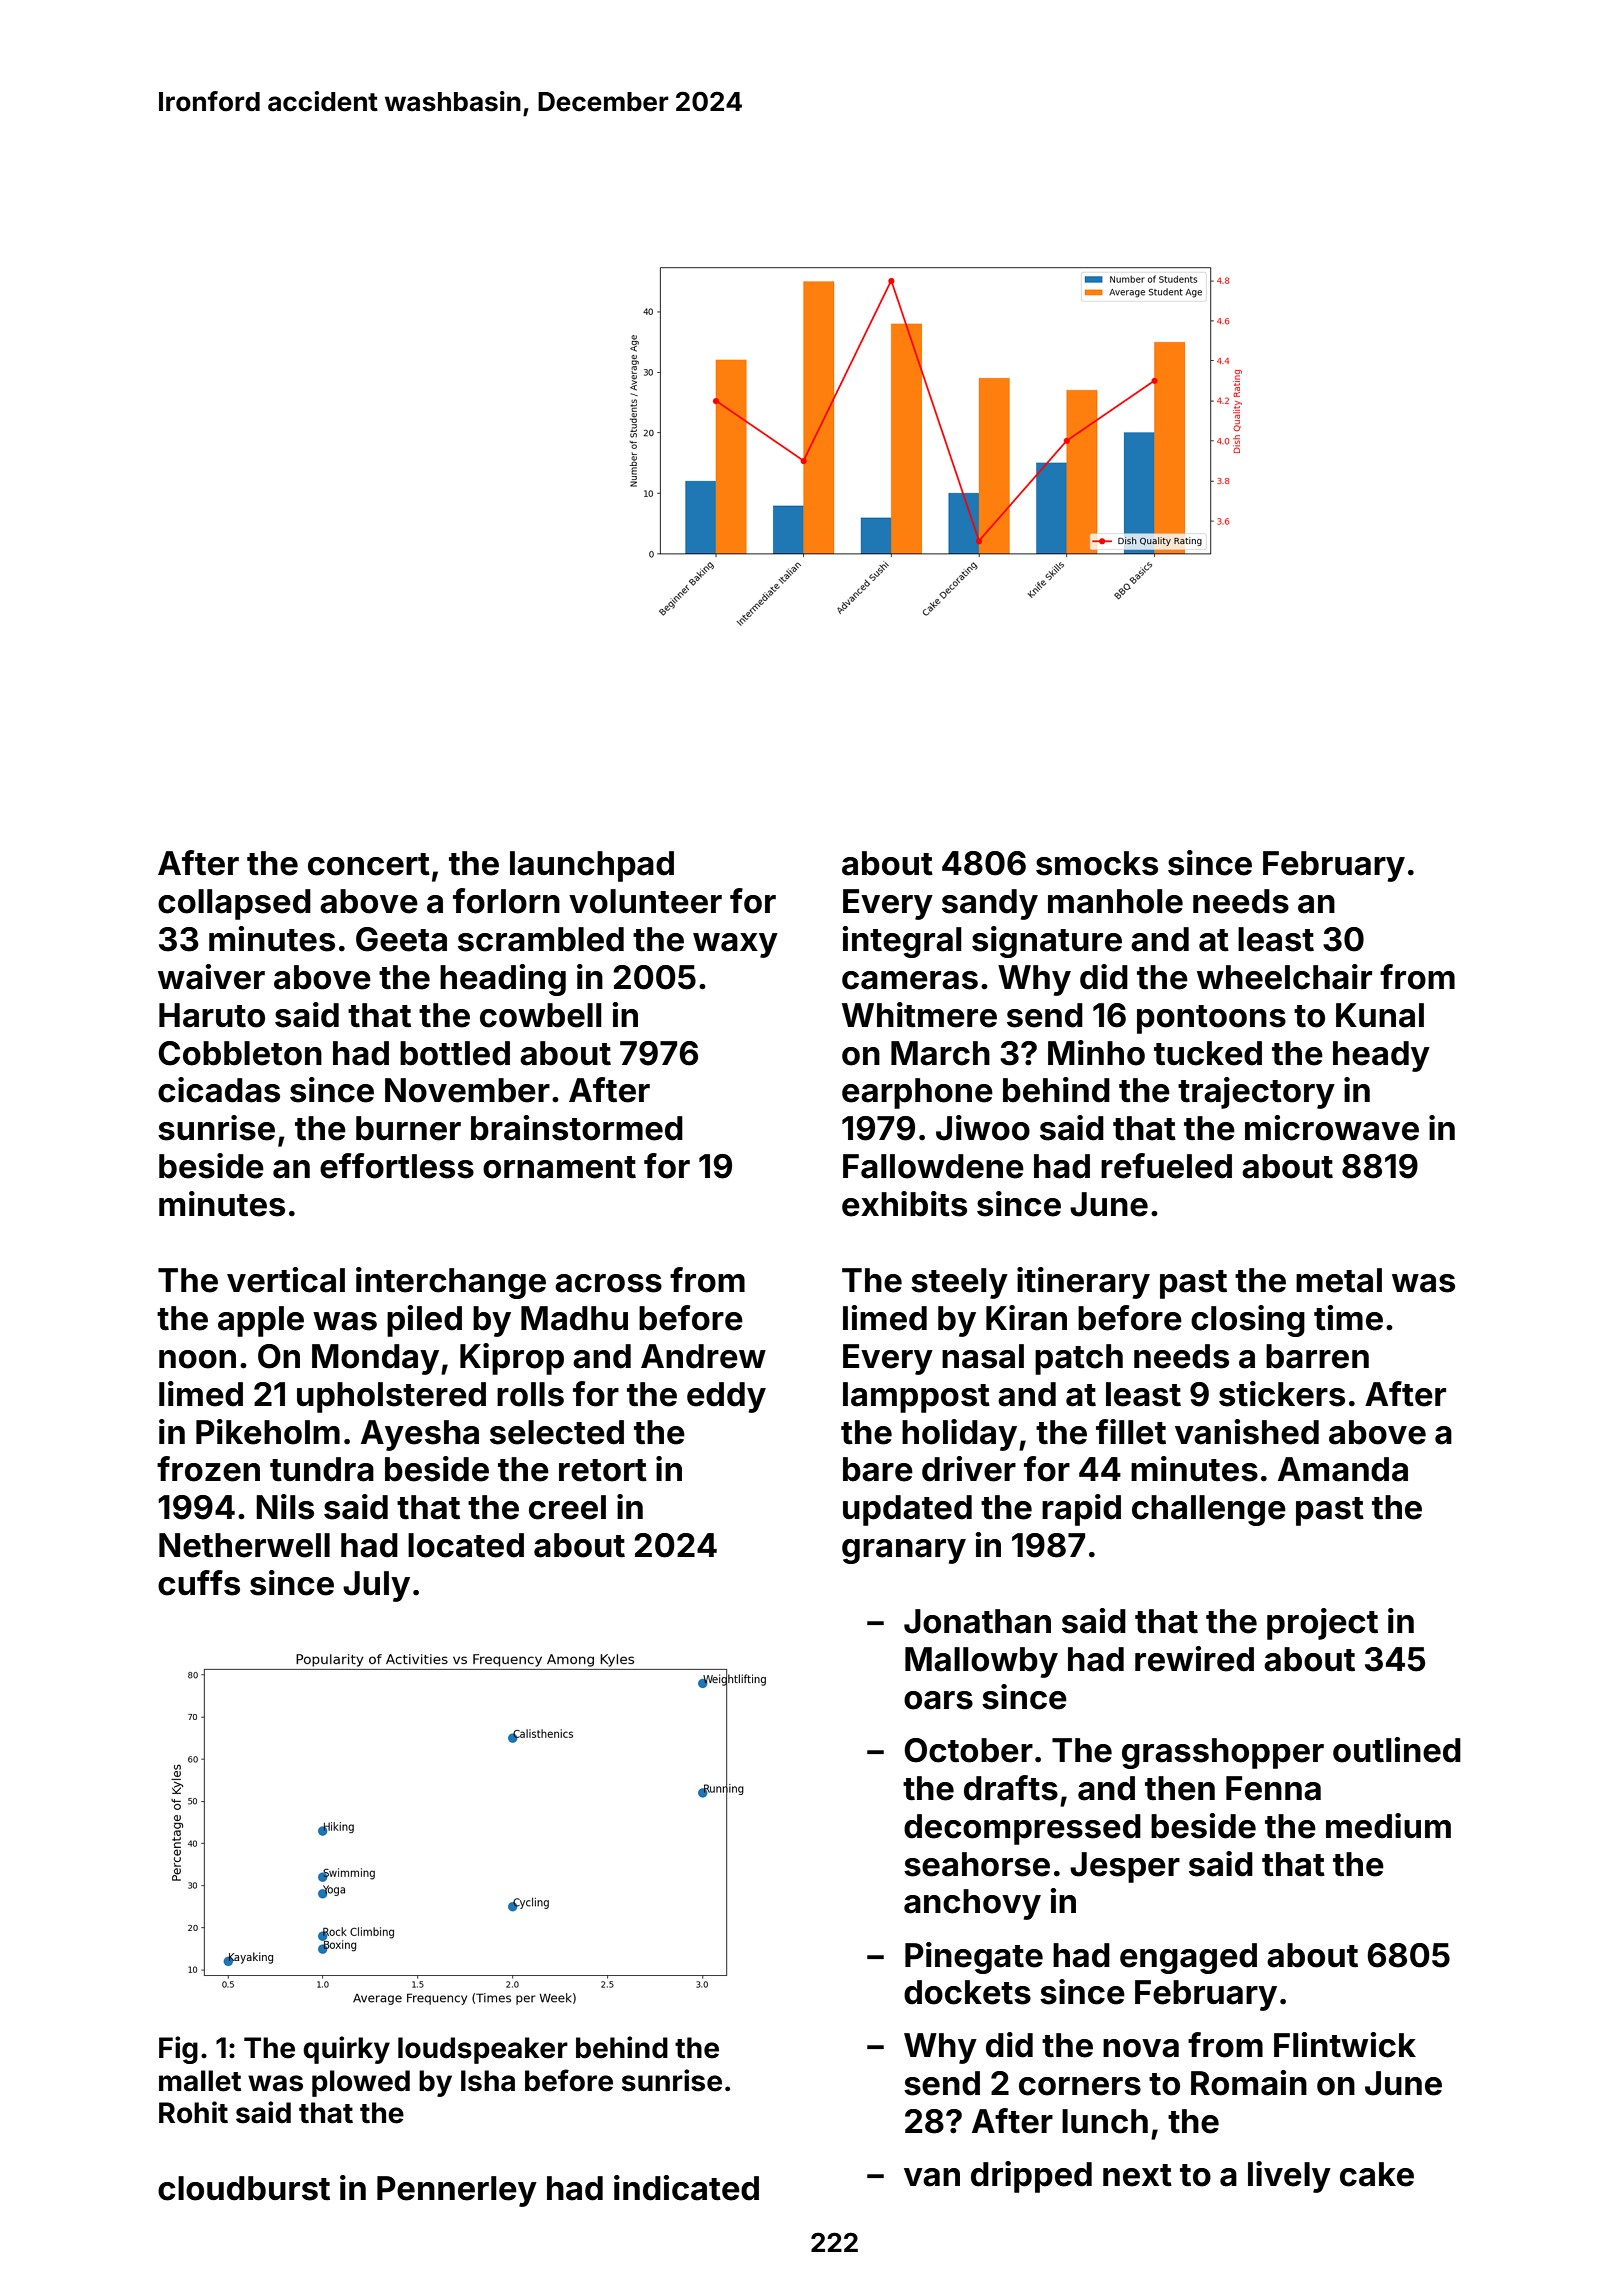 This screenshot has width=1620, height=2292. What do you see at coordinates (557, 1432) in the screenshot?
I see `selected` at bounding box center [557, 1432].
